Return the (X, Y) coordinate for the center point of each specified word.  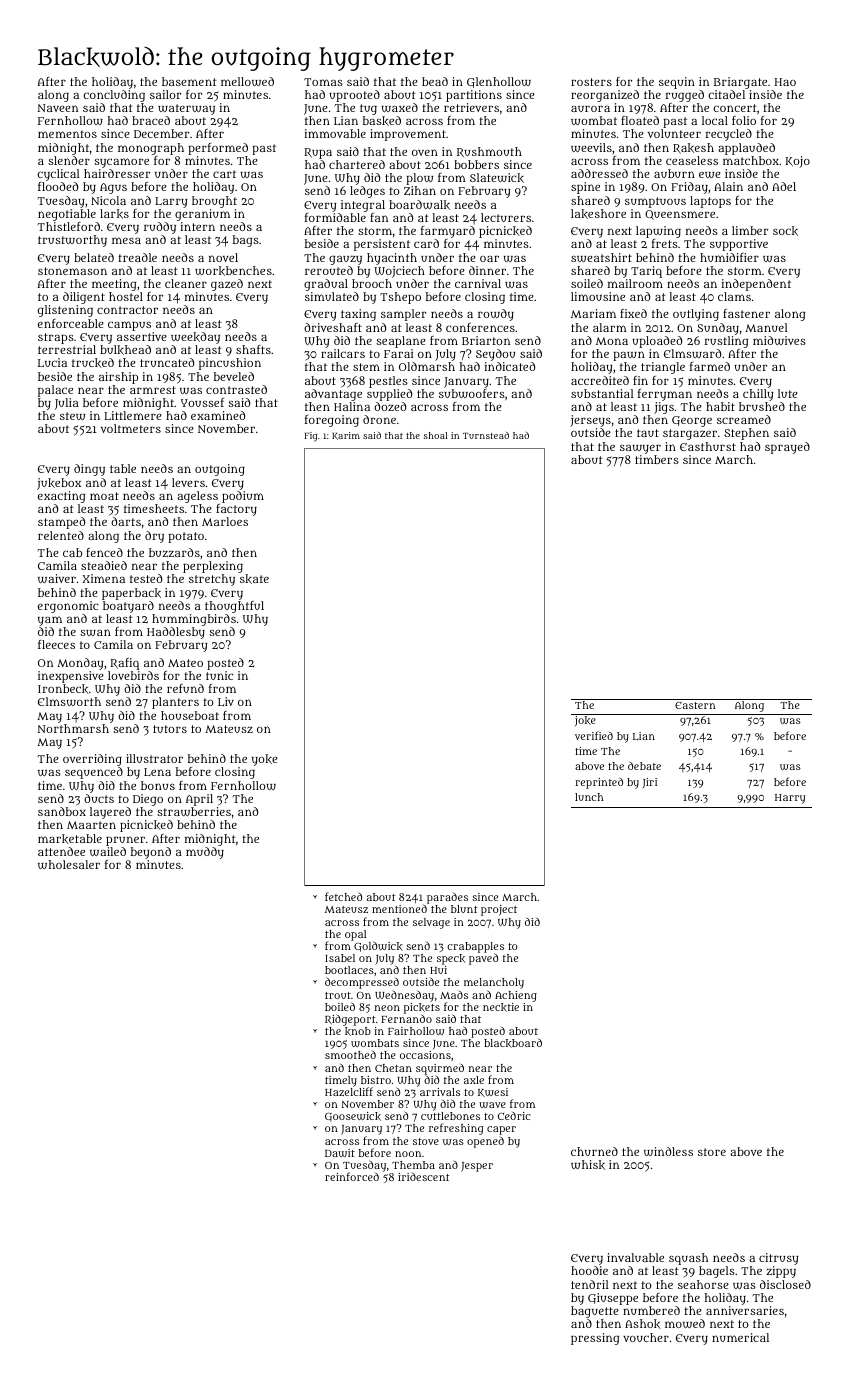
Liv (226, 701)
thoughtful (234, 607)
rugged (685, 96)
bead (435, 81)
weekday (195, 338)
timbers (657, 459)
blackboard (513, 1043)
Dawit (340, 1153)
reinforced (352, 1177)
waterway (186, 109)
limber (750, 230)
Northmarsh (73, 728)
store (712, 1152)
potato (186, 537)
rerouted (329, 270)
